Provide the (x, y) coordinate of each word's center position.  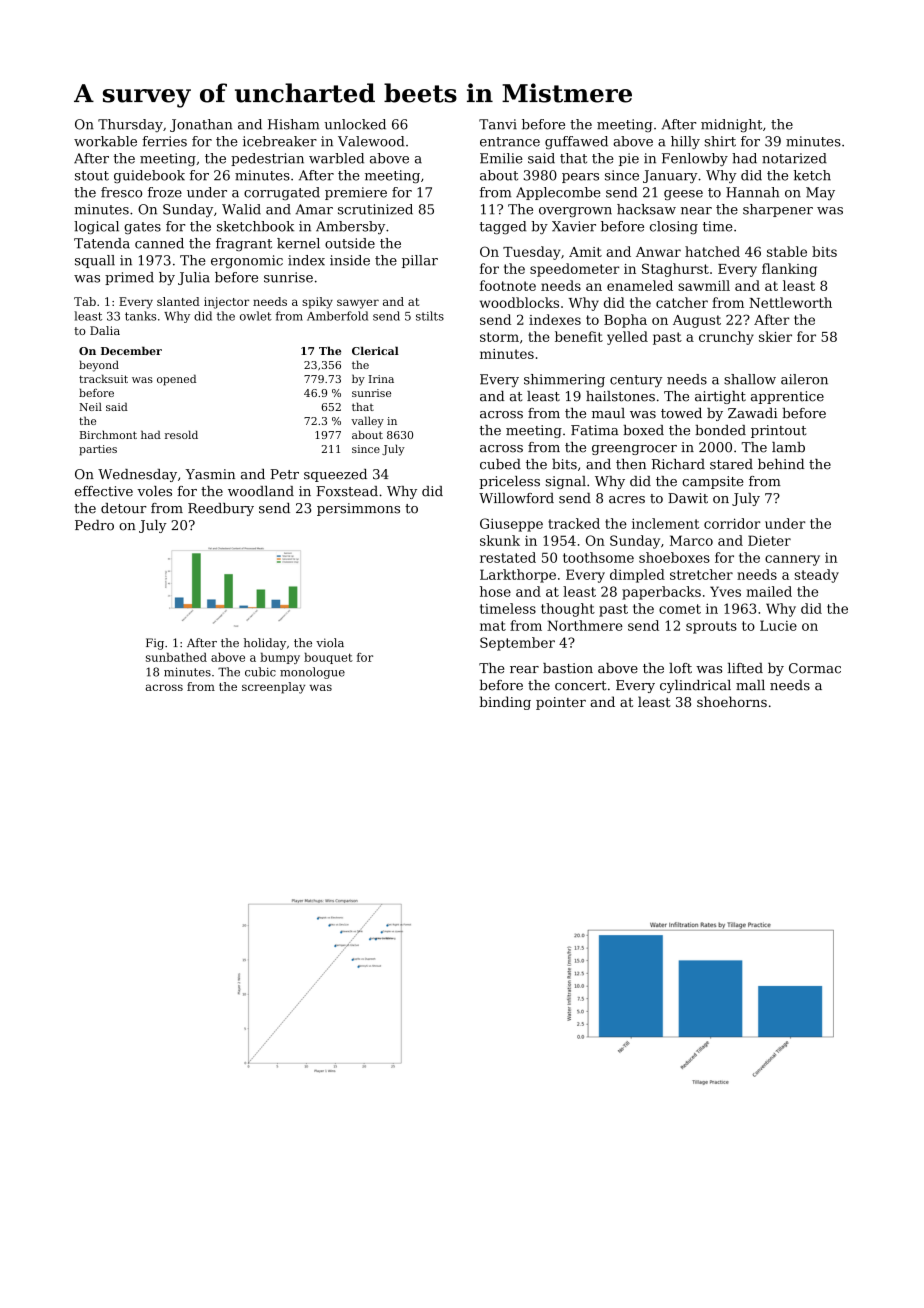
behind (781, 464)
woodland (261, 491)
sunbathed (176, 657)
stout (92, 176)
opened (176, 380)
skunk (500, 540)
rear (524, 670)
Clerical (375, 350)
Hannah (752, 192)
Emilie (501, 158)
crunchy (726, 338)
